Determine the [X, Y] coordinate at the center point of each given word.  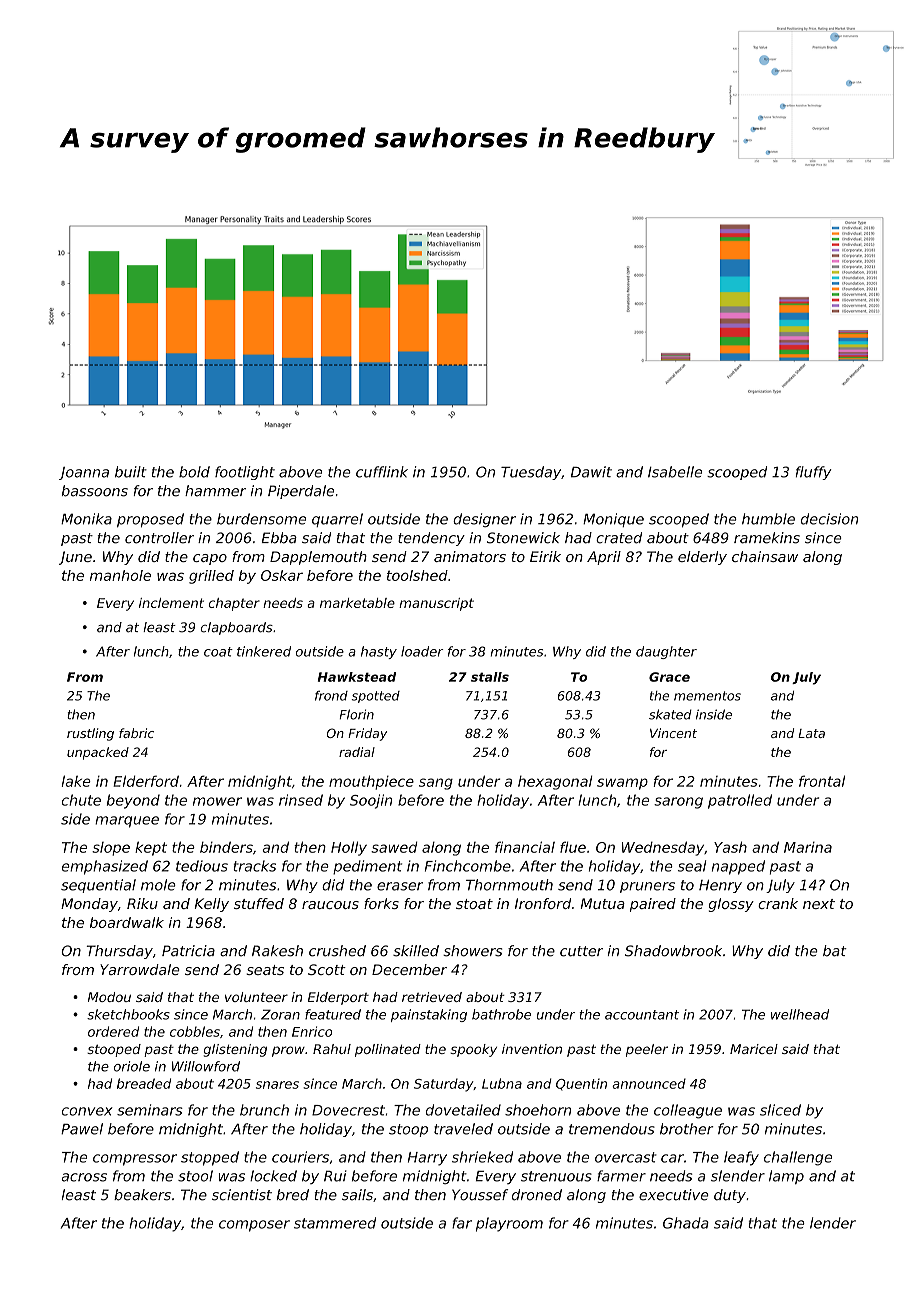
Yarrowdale [140, 969]
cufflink [382, 472]
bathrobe [501, 1014]
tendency [431, 539]
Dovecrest [348, 1110]
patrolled [740, 801]
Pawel [82, 1129]
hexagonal [555, 782]
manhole [120, 575]
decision [829, 519]
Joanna [84, 473]
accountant [642, 1015]
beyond [133, 801]
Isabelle [675, 472]
